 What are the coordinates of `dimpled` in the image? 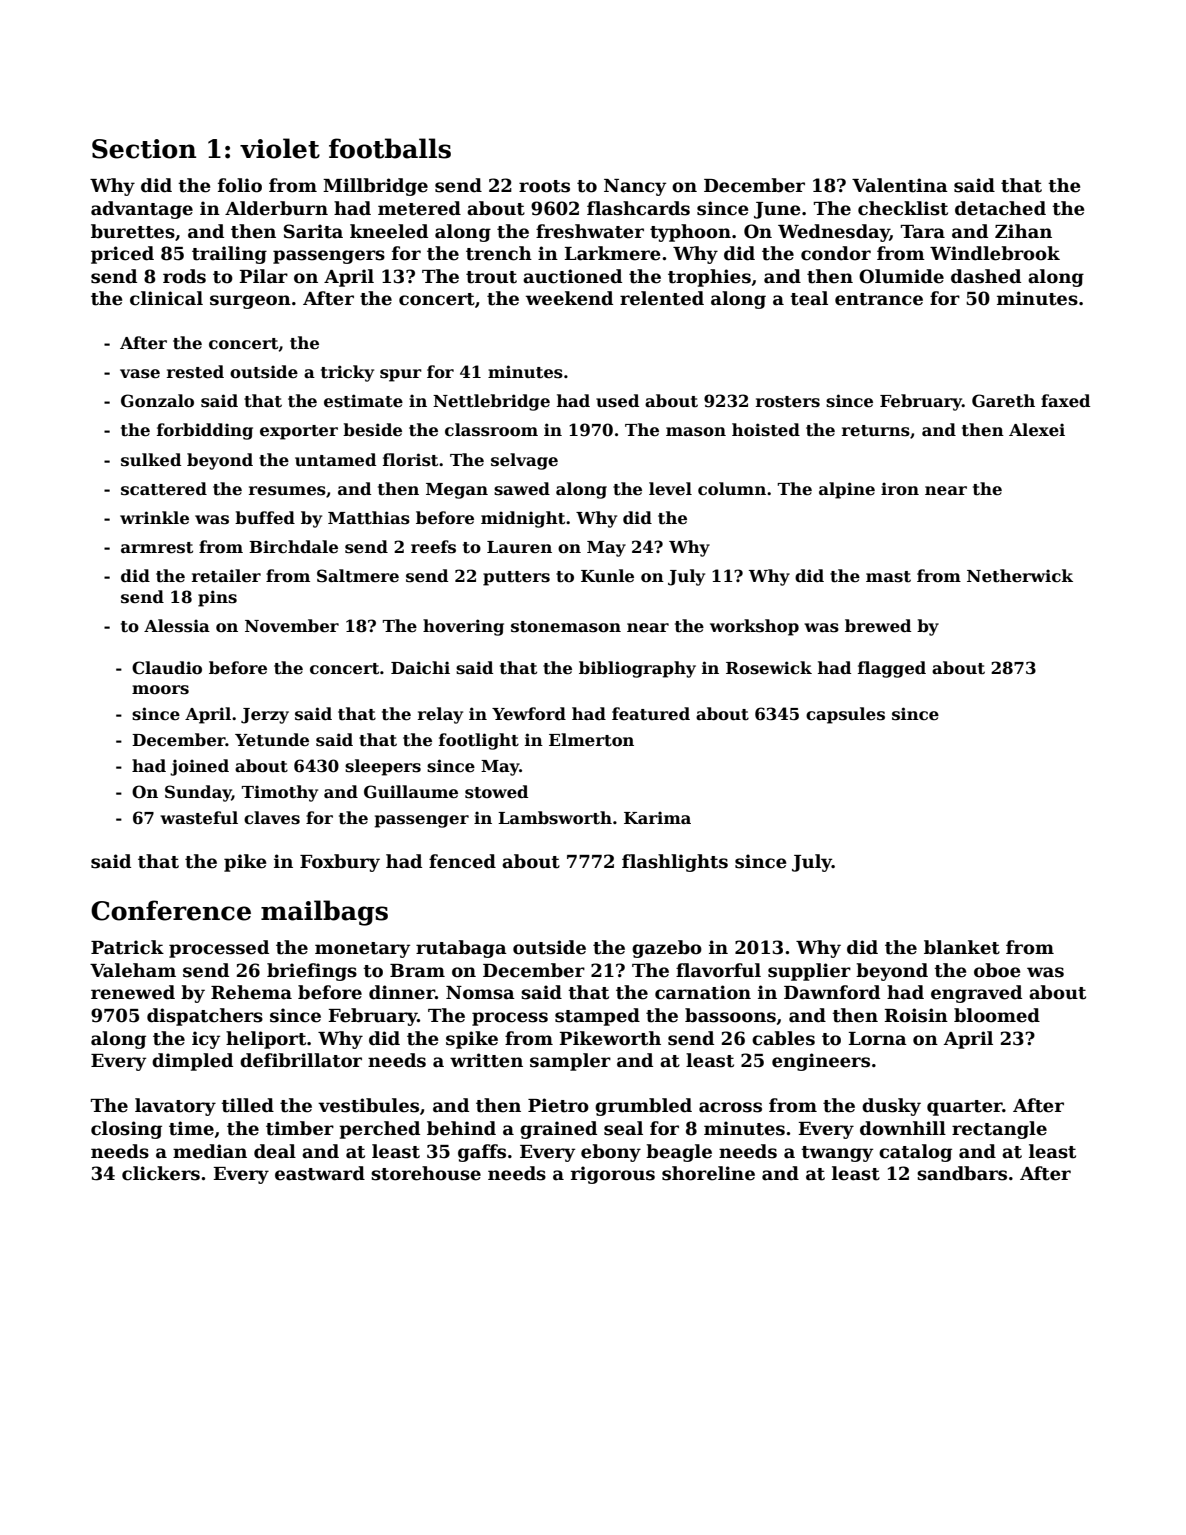 It's located at (192, 1062).
